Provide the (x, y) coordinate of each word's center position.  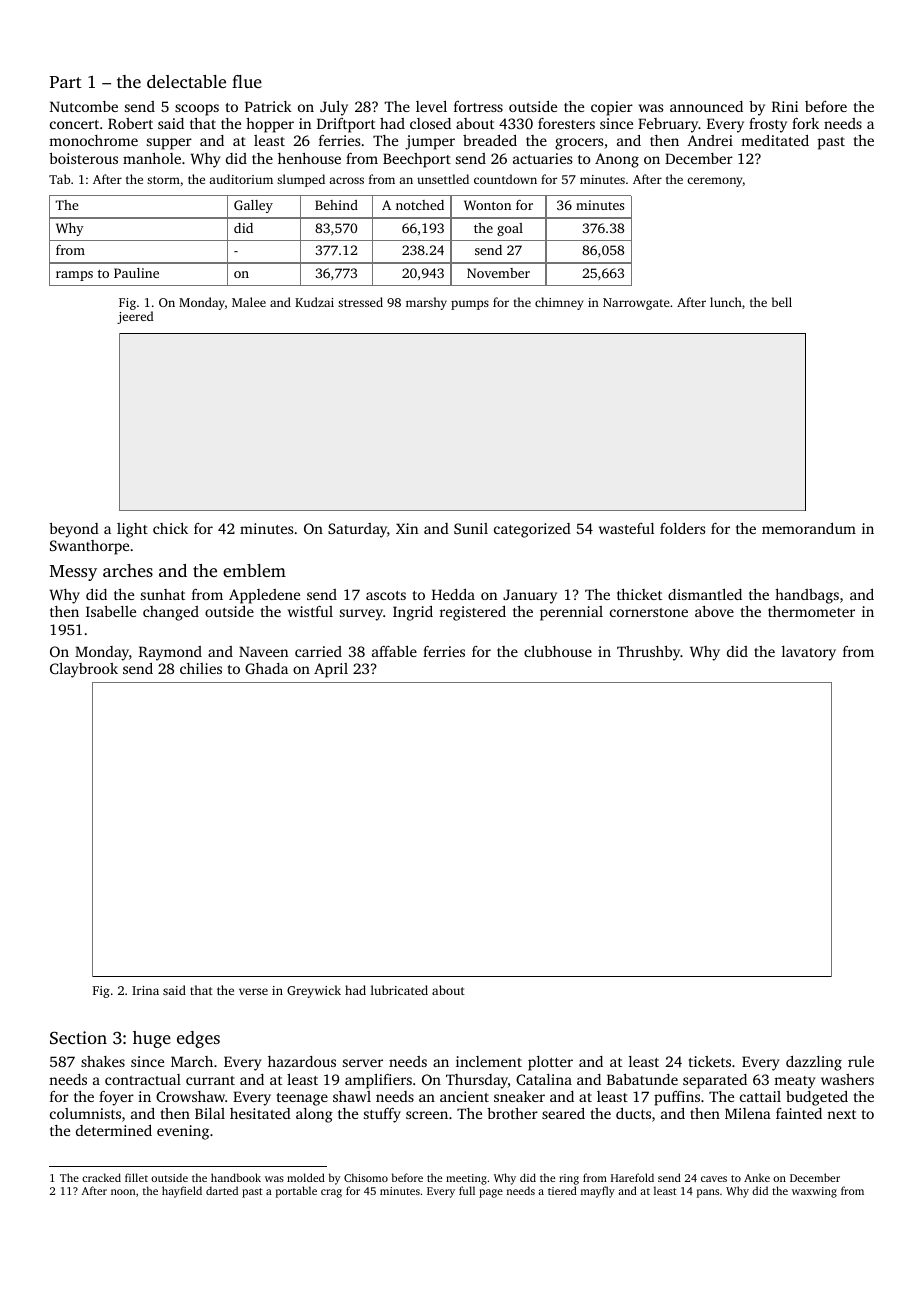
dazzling (814, 1063)
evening (183, 1132)
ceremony (714, 182)
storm (163, 180)
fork (805, 123)
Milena (748, 1113)
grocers (579, 144)
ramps (74, 276)
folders (682, 528)
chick (170, 528)
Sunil (471, 528)
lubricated (399, 990)
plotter (550, 1063)
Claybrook (84, 670)
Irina (145, 990)
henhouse (309, 158)
